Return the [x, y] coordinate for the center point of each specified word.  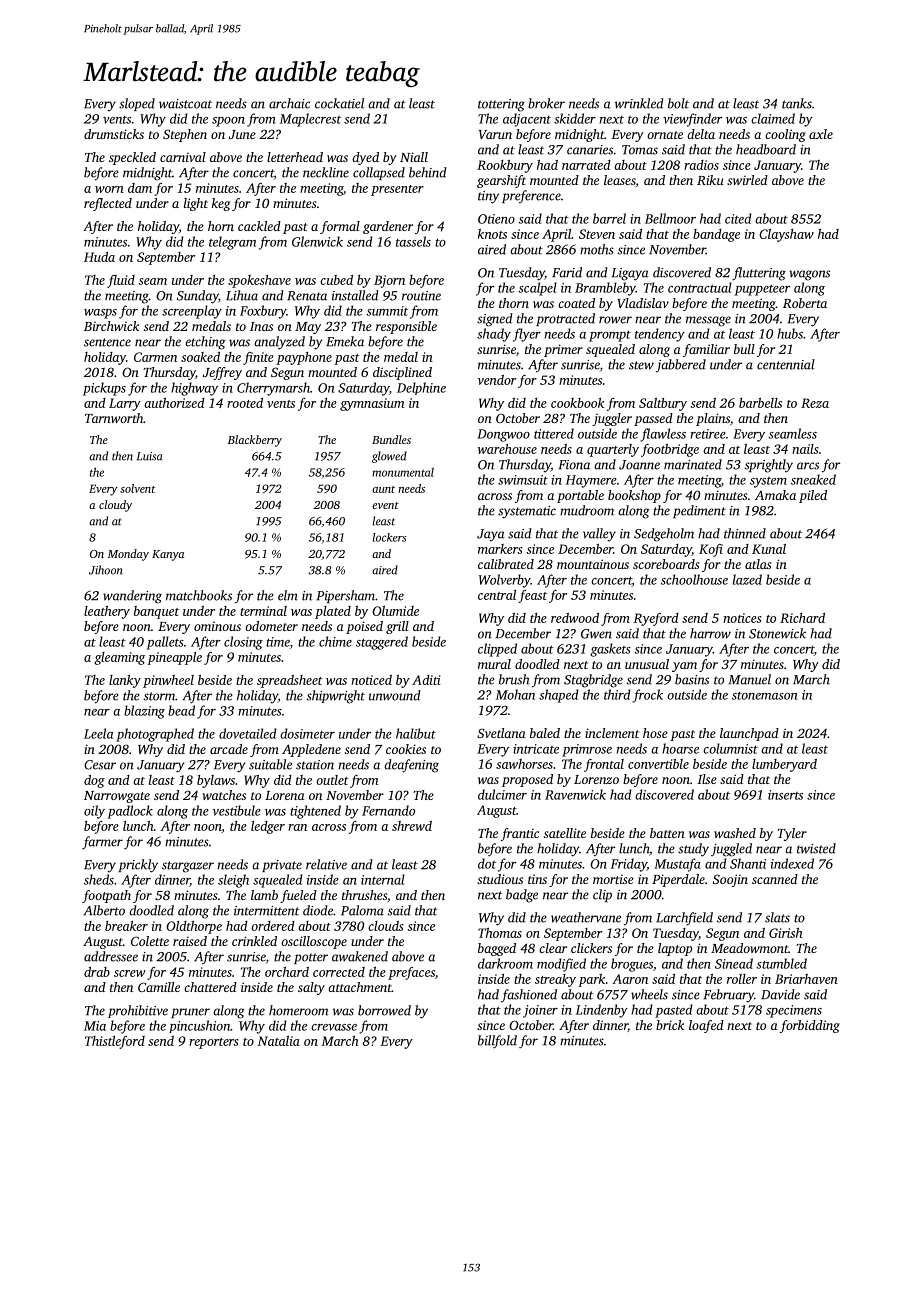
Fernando [388, 810]
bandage [716, 235]
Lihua [242, 295]
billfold [497, 1042]
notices [742, 618]
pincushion [199, 1026]
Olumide [395, 611]
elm [288, 595]
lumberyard [784, 765]
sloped [137, 104]
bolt [678, 103]
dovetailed [248, 733]
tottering [501, 105]
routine [421, 296]
